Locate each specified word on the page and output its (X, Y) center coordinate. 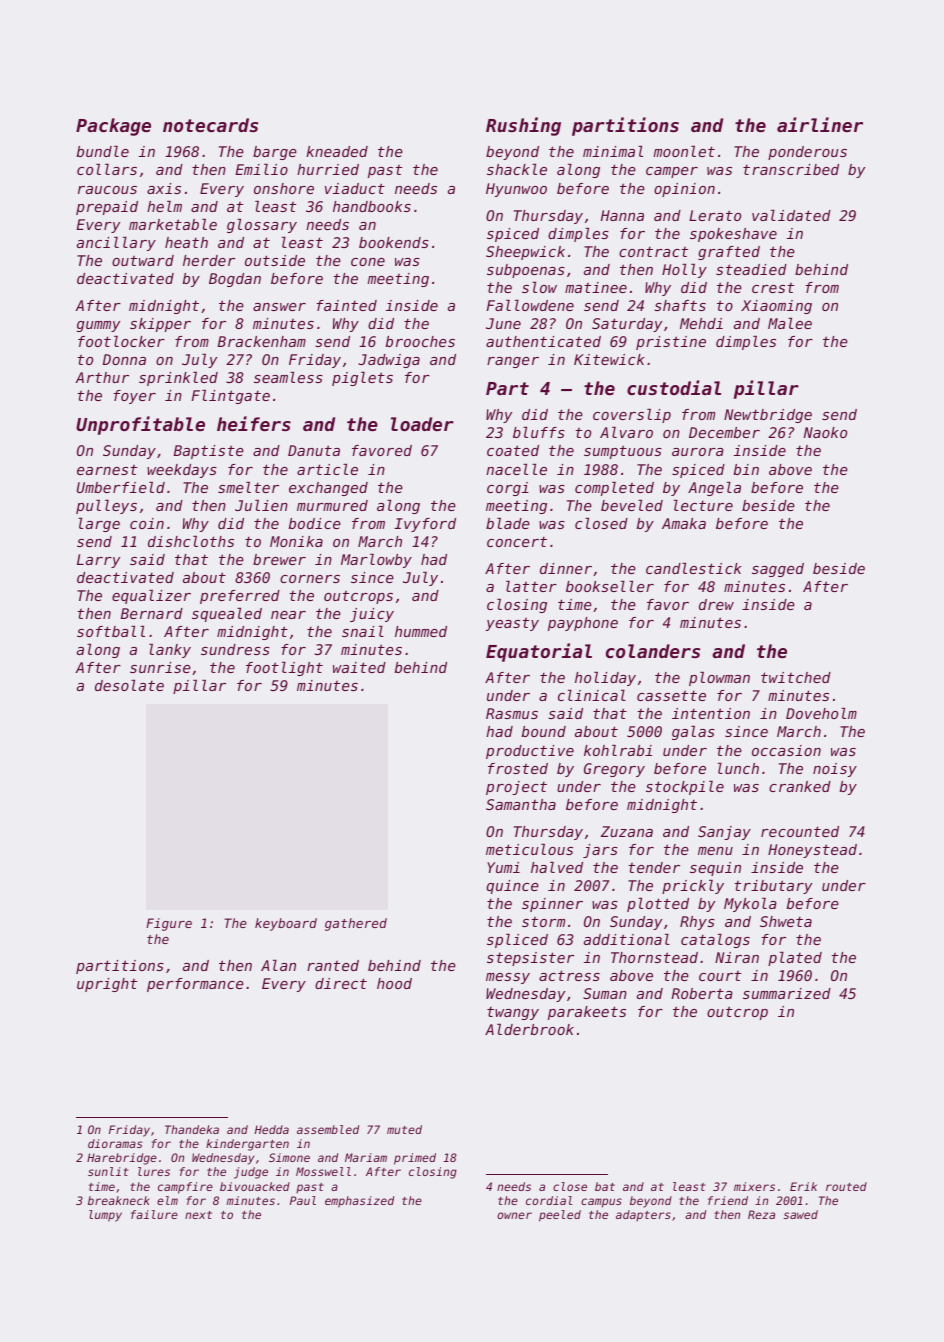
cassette (671, 695)
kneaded (337, 151)
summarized (787, 993)
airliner (820, 124)
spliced (517, 941)
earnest (107, 470)
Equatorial (539, 652)
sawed (801, 1214)
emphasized (359, 1202)
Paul (303, 1200)
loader (422, 424)
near (288, 615)
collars (107, 169)
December (724, 432)
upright (107, 985)
